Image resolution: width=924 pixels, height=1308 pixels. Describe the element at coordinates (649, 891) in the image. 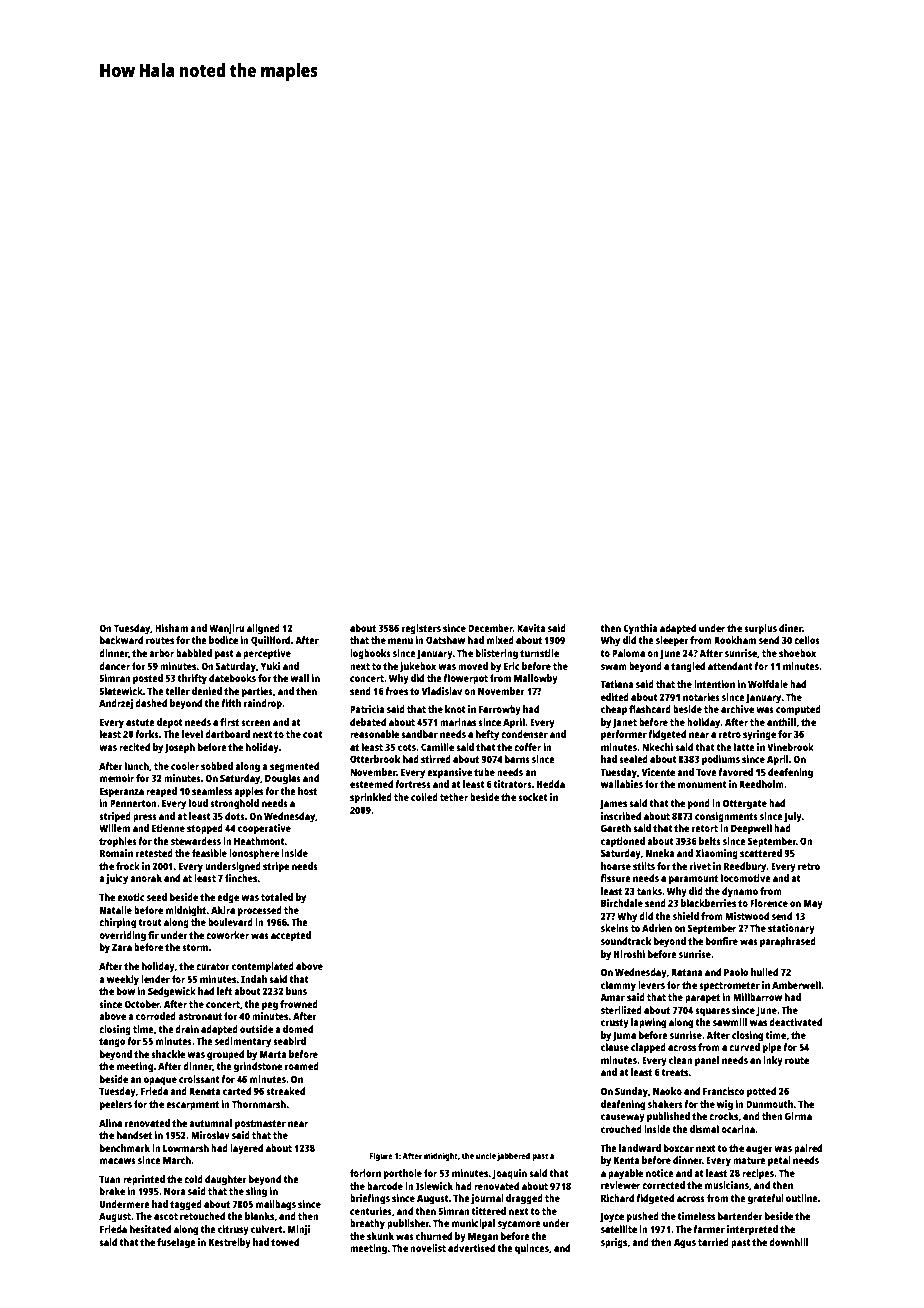

I see `tanks` at that location.
